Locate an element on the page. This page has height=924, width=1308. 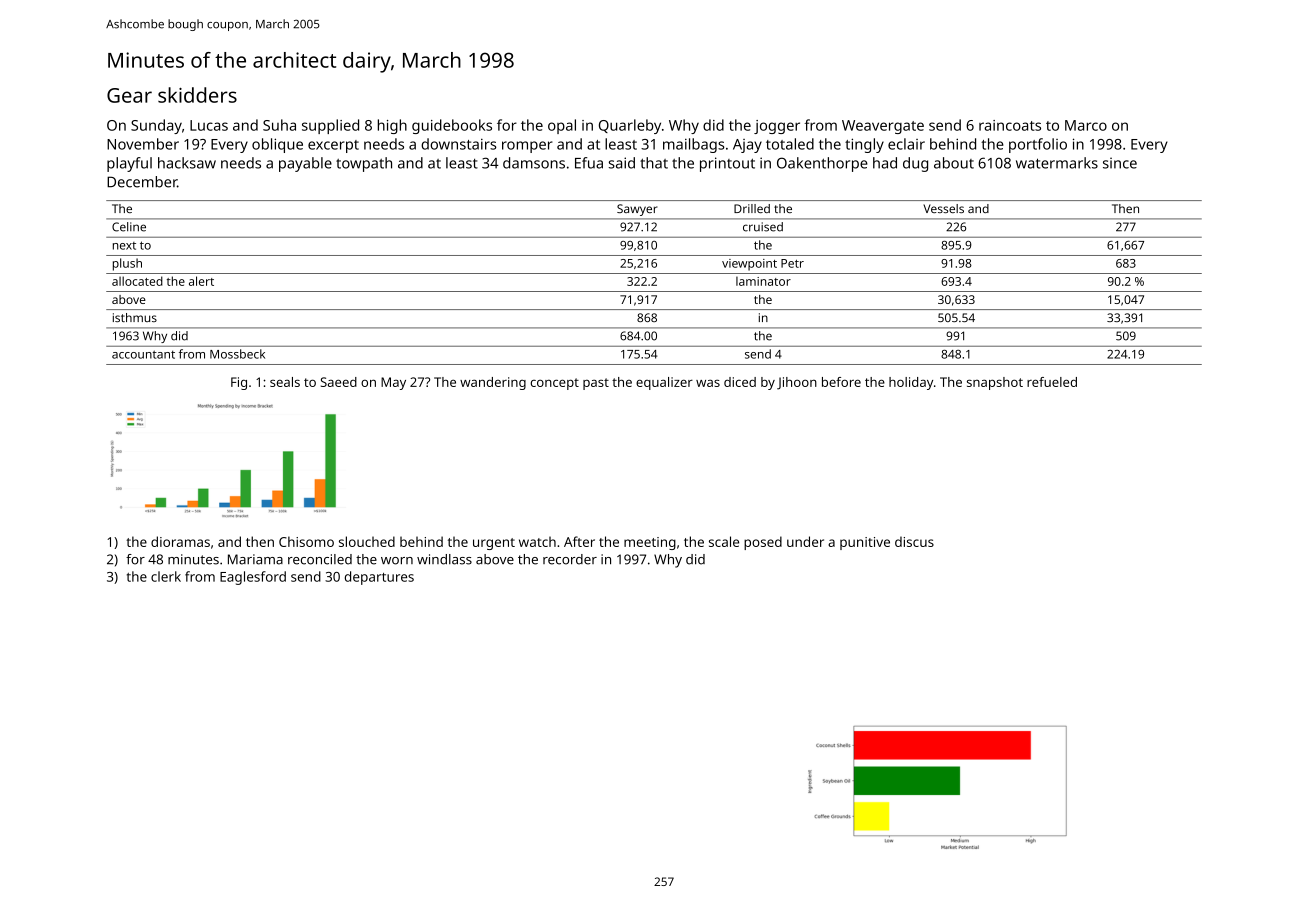
Saeed is located at coordinates (339, 382).
